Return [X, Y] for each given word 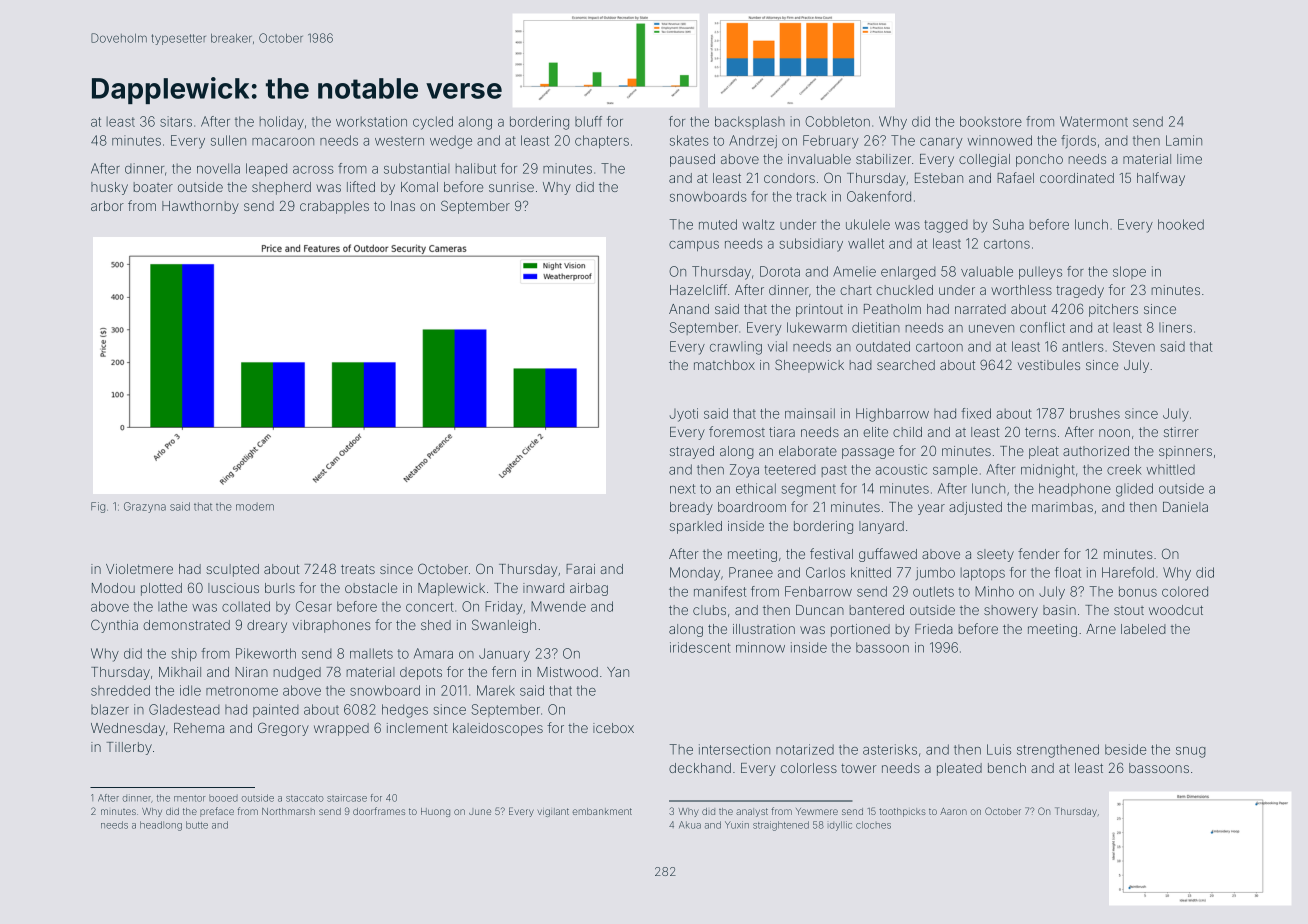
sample [955, 470]
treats [358, 569]
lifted [361, 186]
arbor [107, 206]
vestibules [1049, 365]
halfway [1161, 179]
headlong [161, 826]
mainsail [810, 413]
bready [691, 508]
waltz [758, 224]
